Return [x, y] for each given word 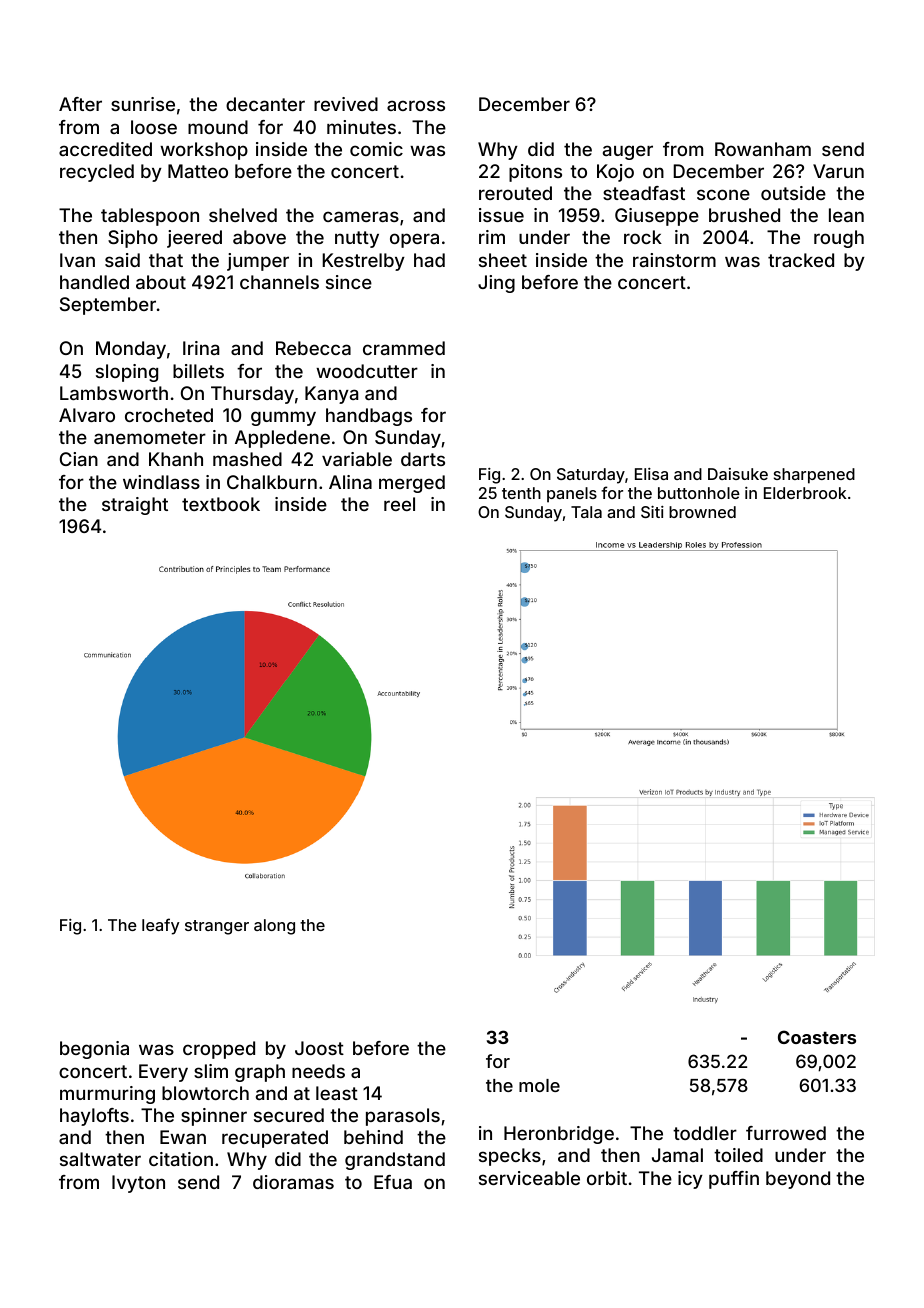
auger [628, 152]
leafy [160, 926]
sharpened [814, 476]
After [80, 104]
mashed [247, 459]
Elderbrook [805, 493]
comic [376, 149]
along [274, 927]
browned [702, 512]
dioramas [293, 1182]
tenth [521, 493]
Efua [393, 1182]
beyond [798, 1180]
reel [399, 504]
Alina [350, 482]
